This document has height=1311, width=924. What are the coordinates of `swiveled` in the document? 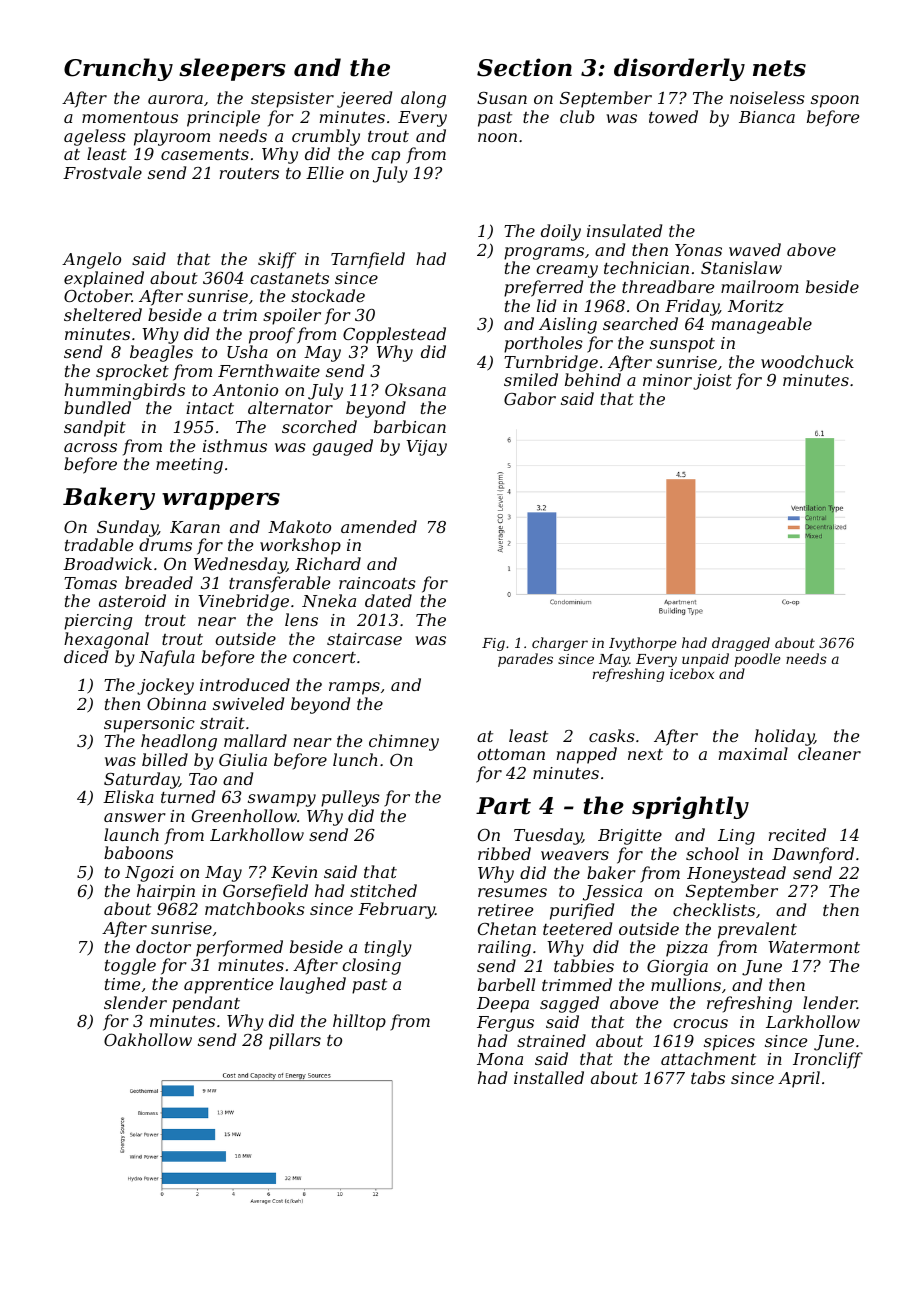 It's located at (248, 703).
